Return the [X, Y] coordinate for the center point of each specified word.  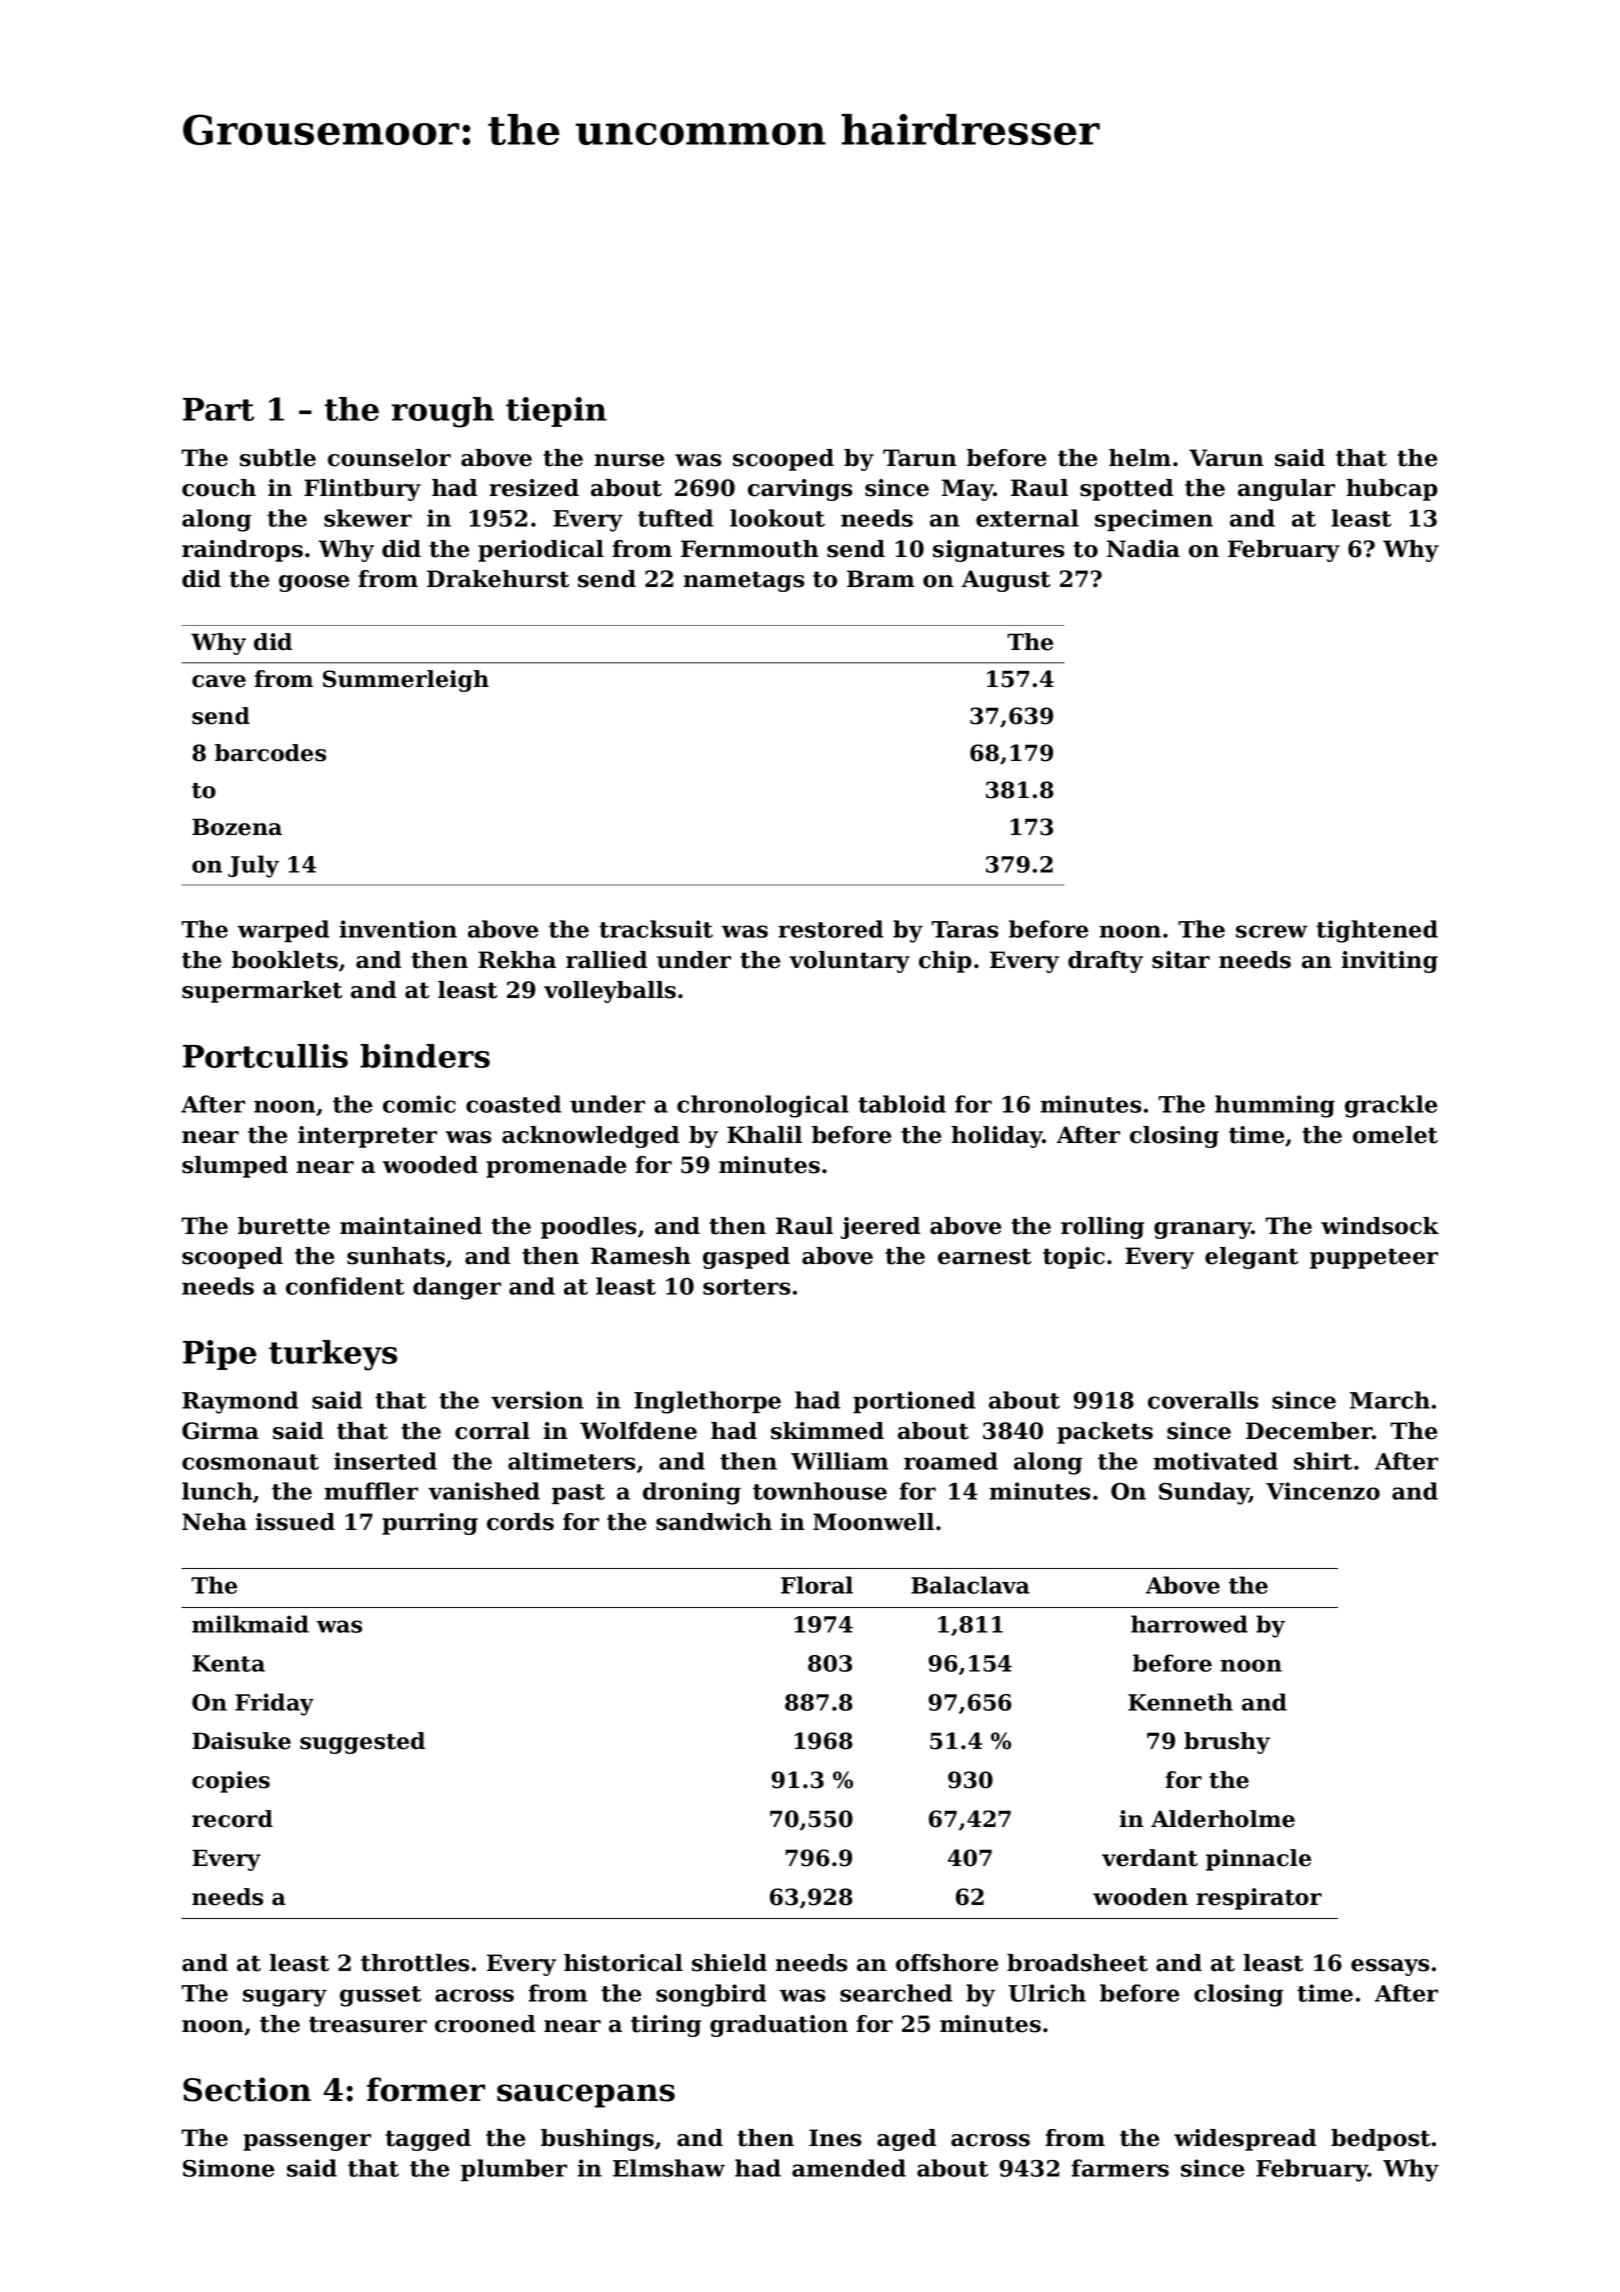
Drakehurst [498, 579]
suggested [362, 1743]
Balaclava [970, 1585]
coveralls [1203, 1400]
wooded [430, 1165]
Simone [228, 2168]
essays [1390, 1967]
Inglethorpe [707, 1402]
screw [1272, 931]
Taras [964, 929]
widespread [1245, 2140]
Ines [835, 2138]
